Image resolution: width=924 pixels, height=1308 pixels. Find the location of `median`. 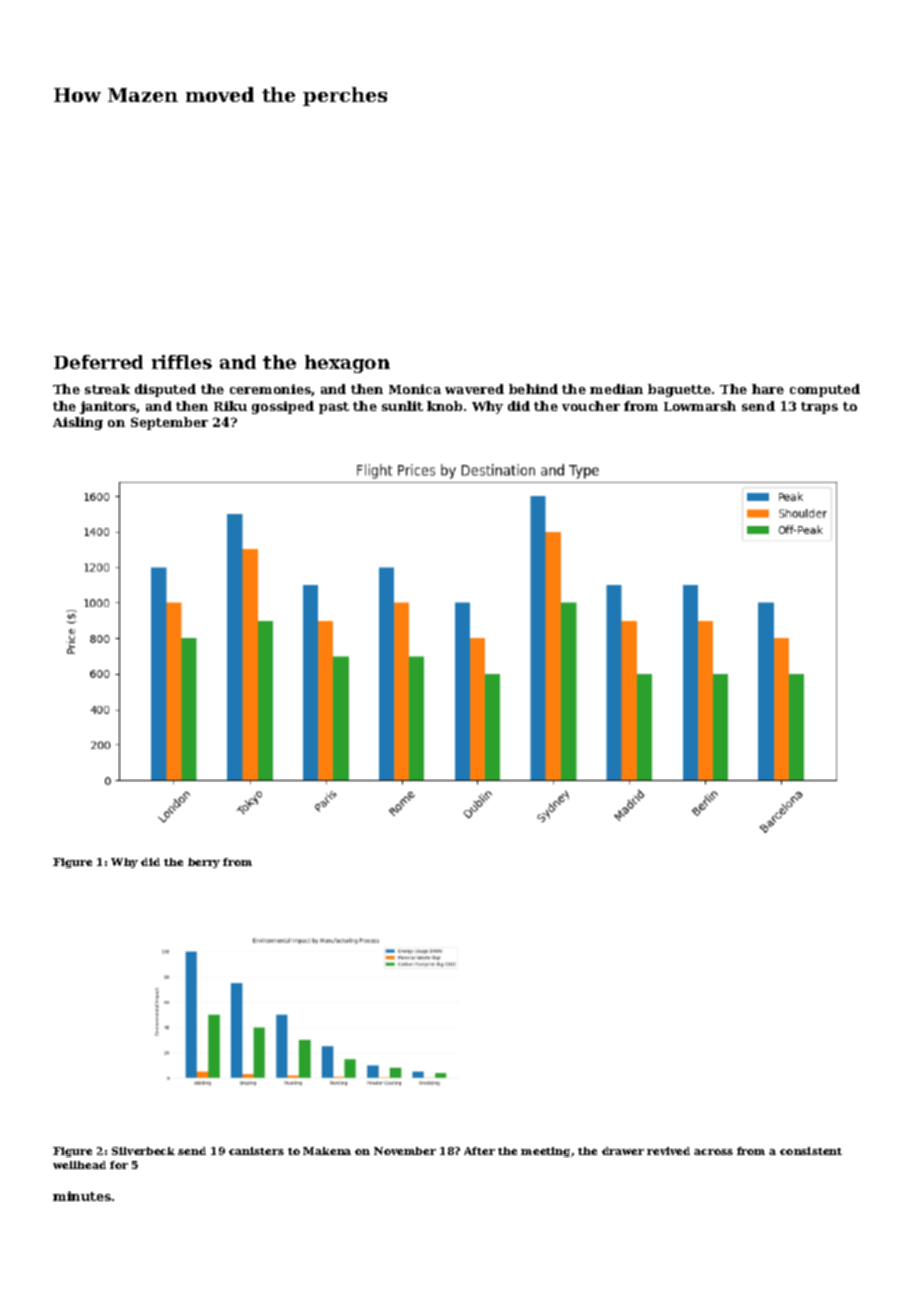

median is located at coordinates (616, 389).
